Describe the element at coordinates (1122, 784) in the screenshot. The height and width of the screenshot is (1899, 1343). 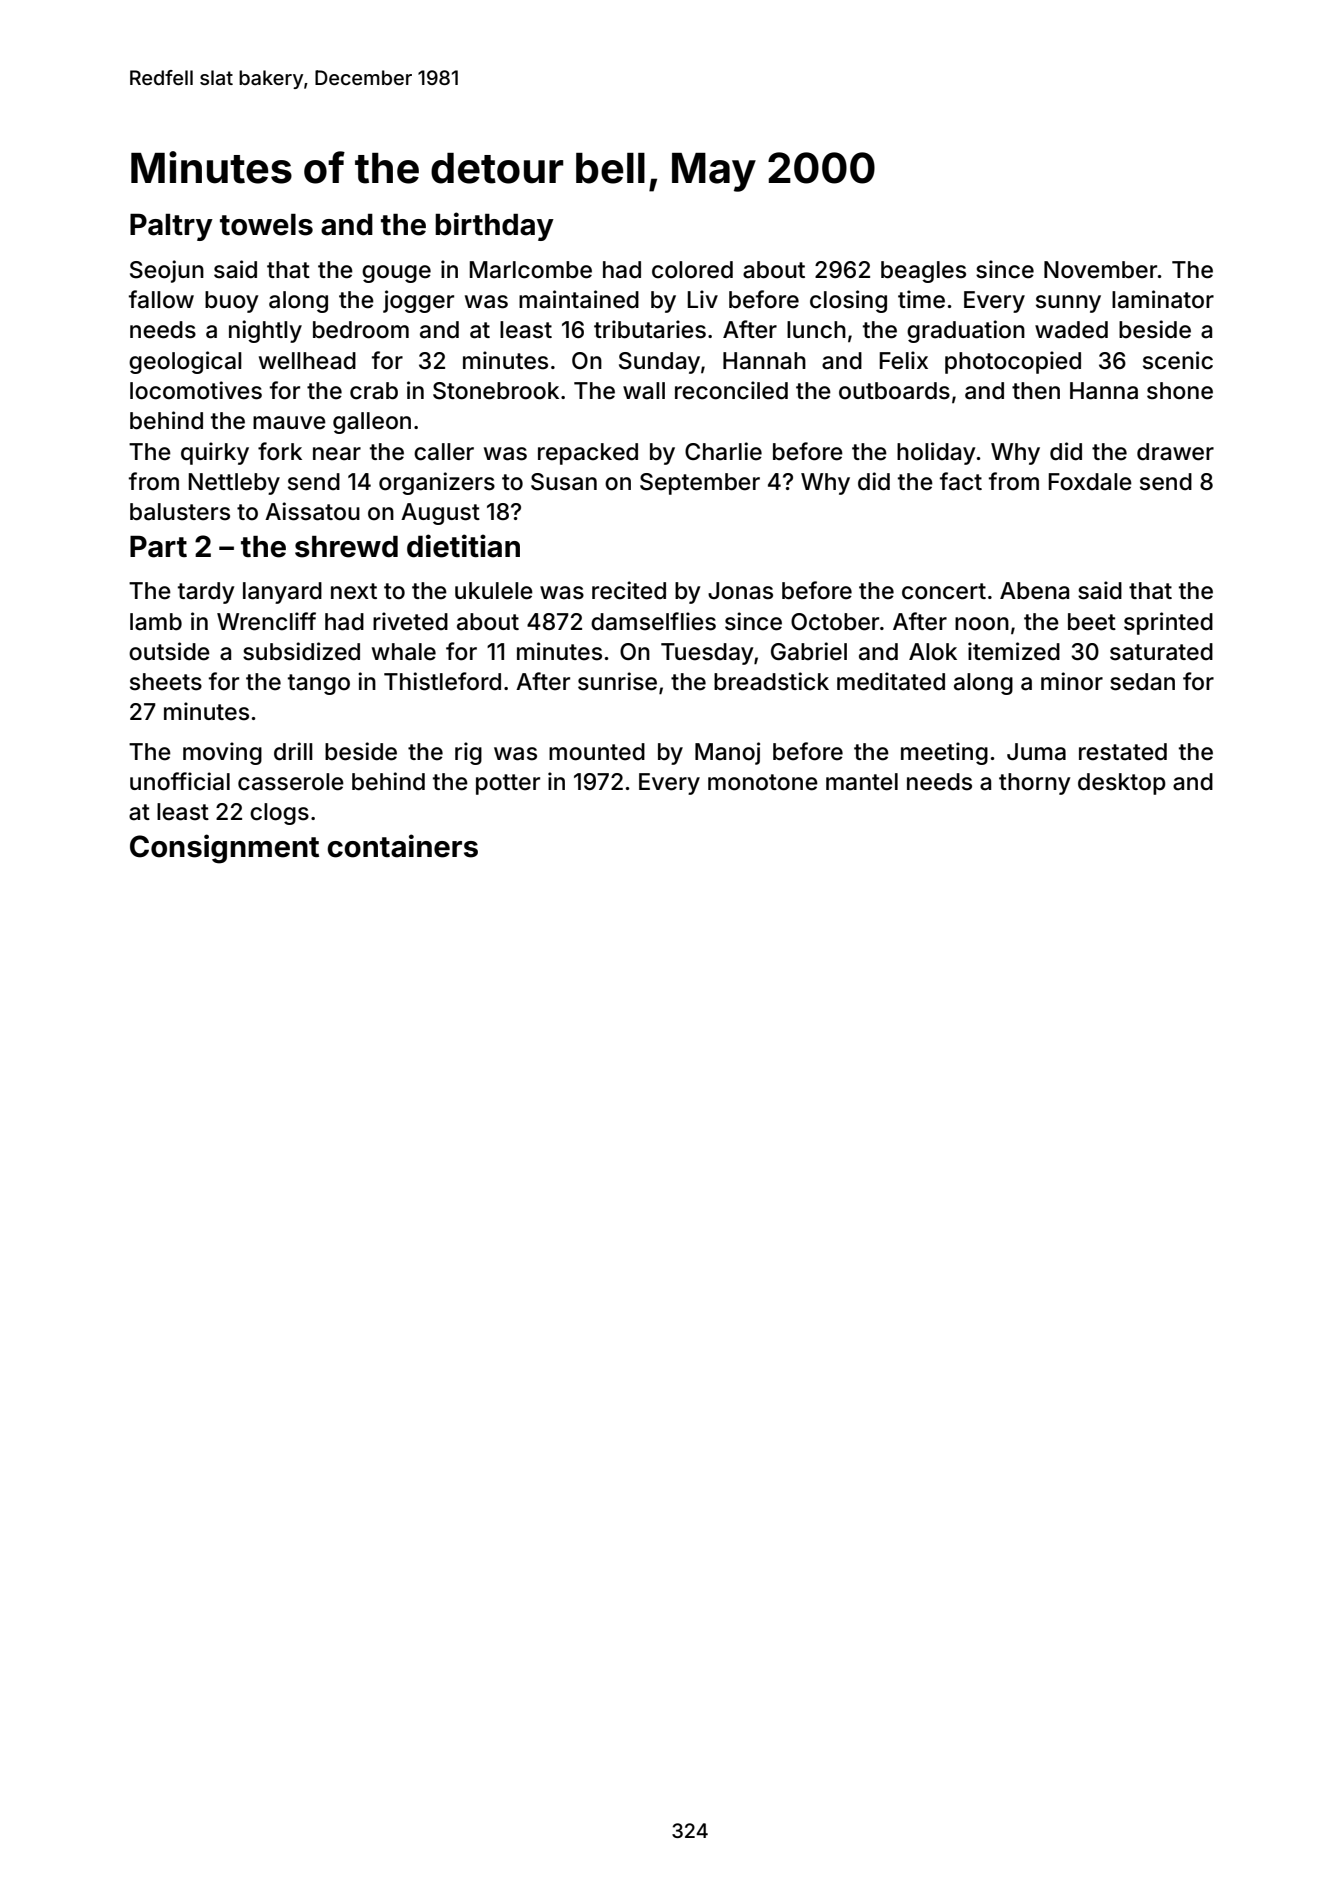
I see `desktop` at that location.
